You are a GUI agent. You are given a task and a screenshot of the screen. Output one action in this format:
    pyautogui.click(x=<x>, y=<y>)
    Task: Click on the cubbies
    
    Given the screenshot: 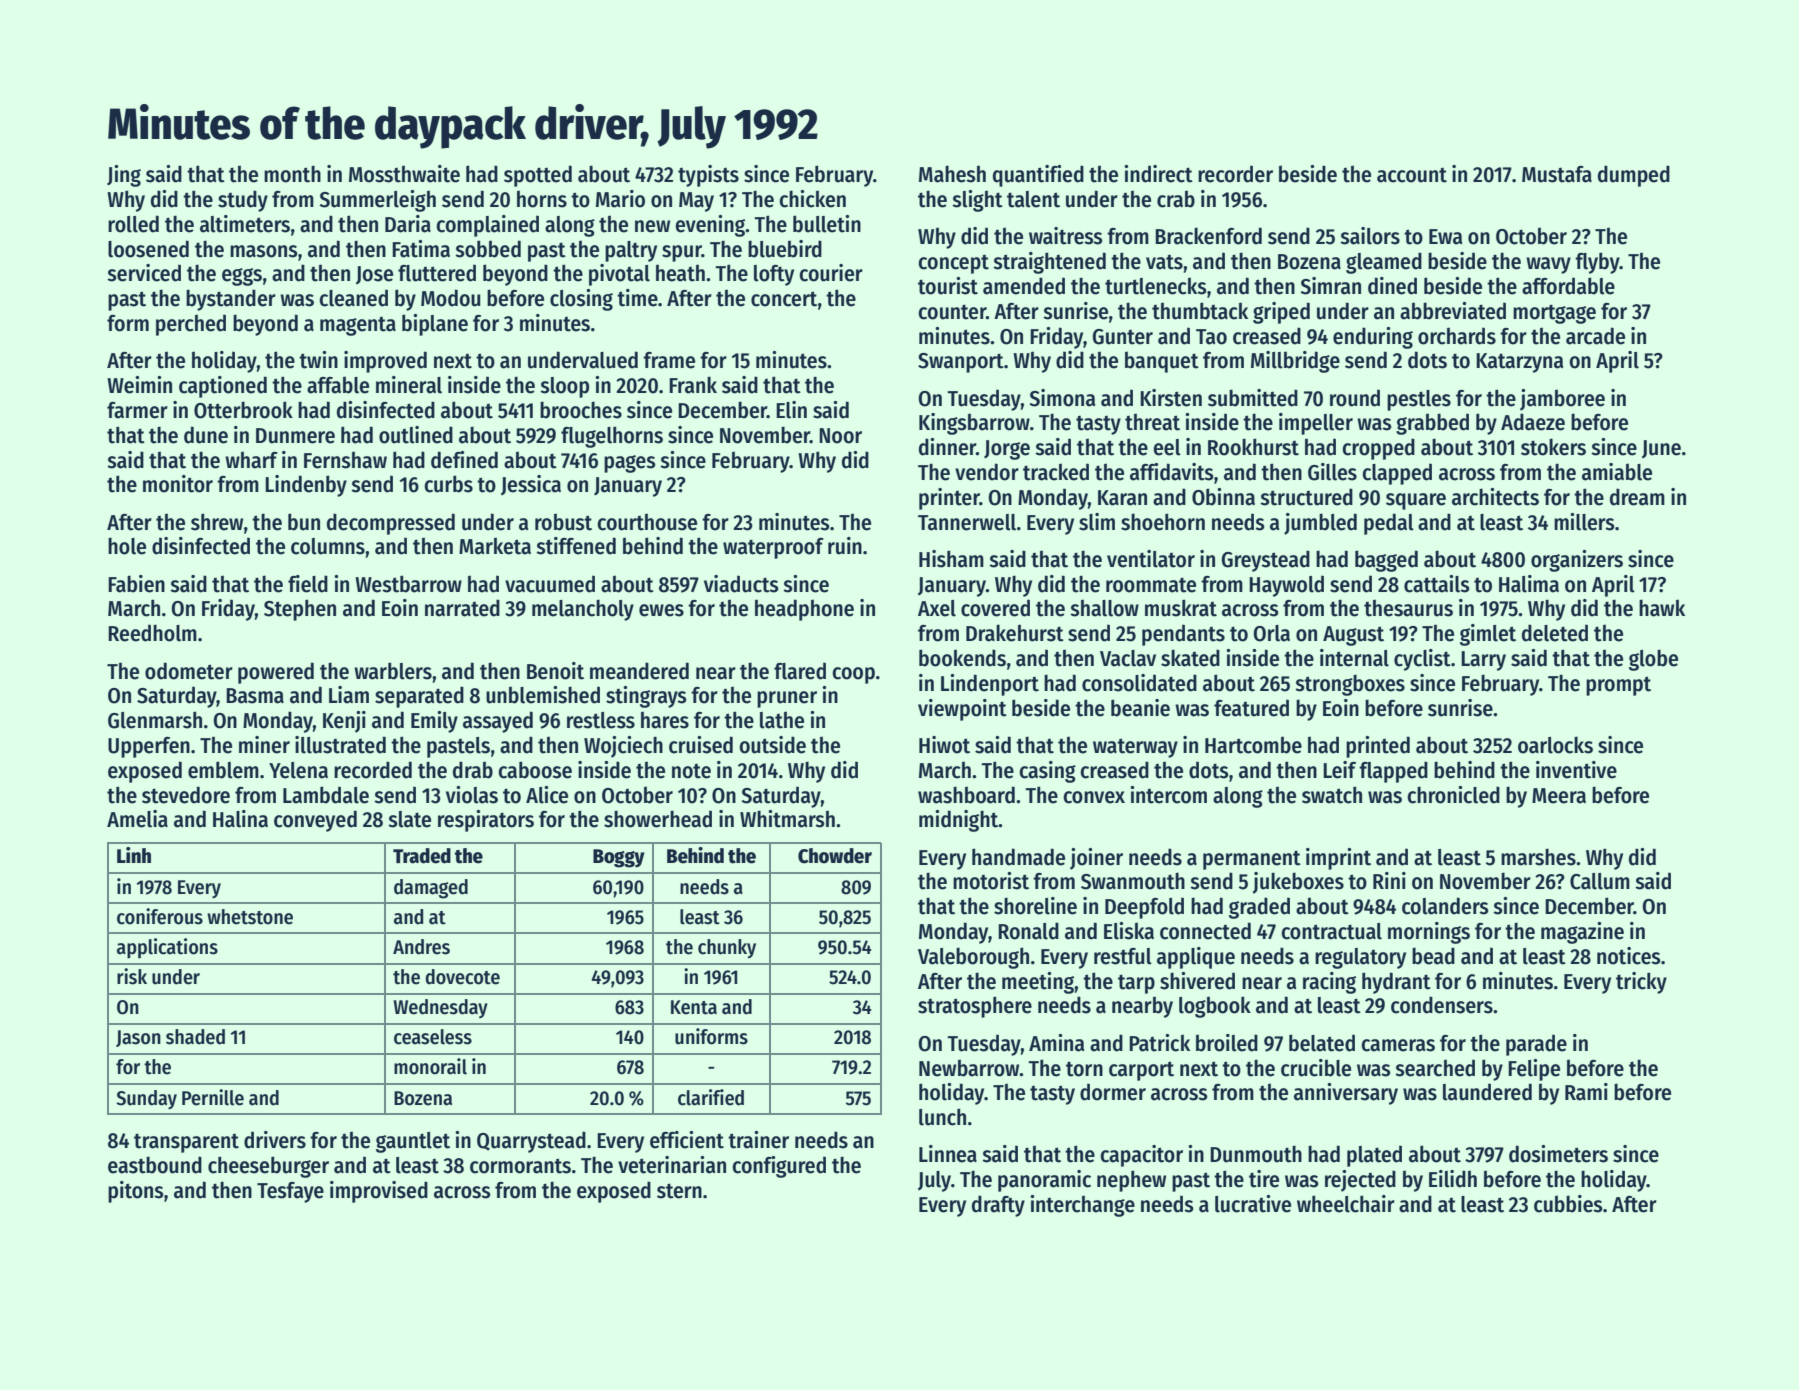 What is the action you would take?
    pyautogui.click(x=1568, y=1204)
